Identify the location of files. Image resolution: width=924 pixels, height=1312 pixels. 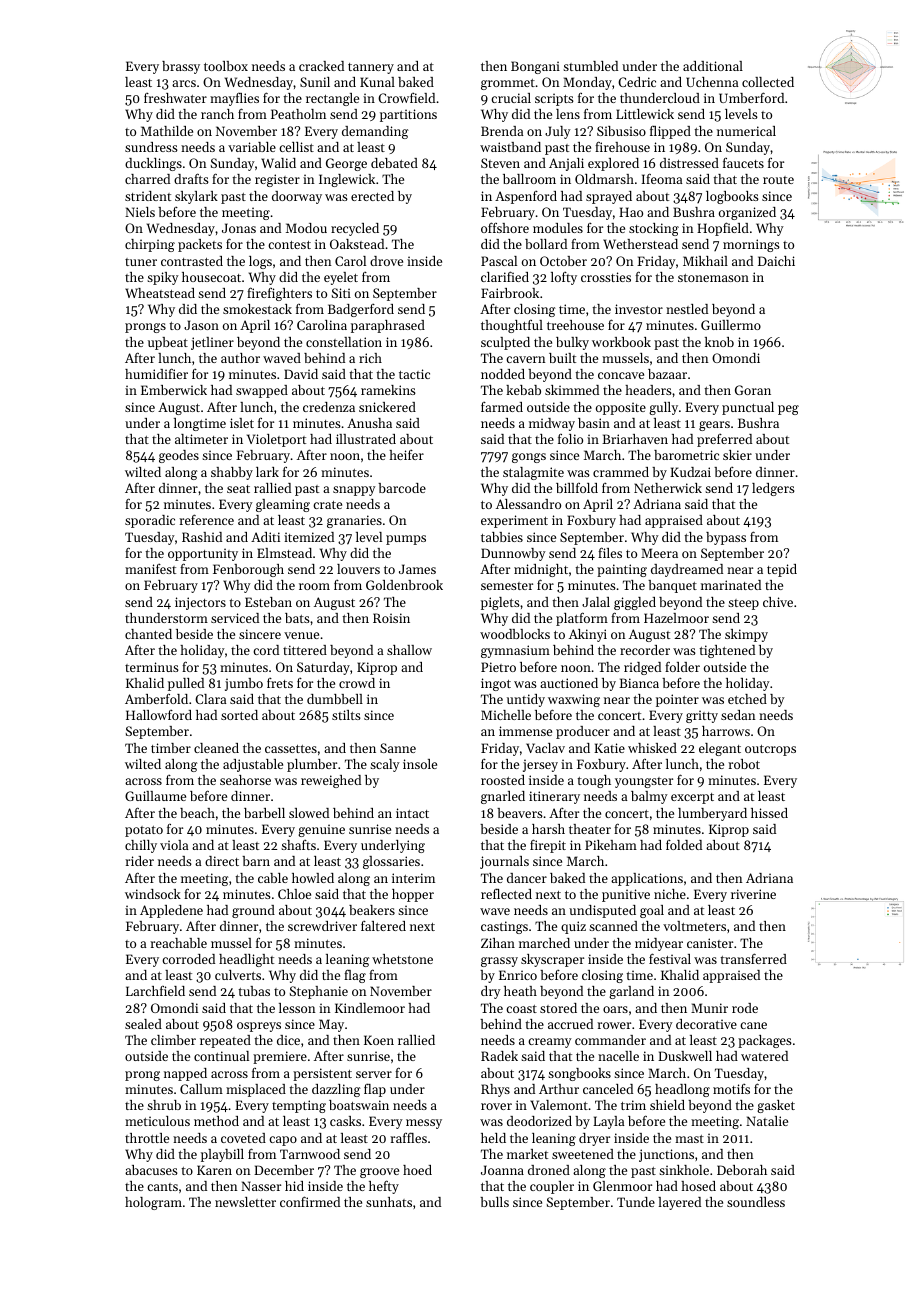
(610, 552).
